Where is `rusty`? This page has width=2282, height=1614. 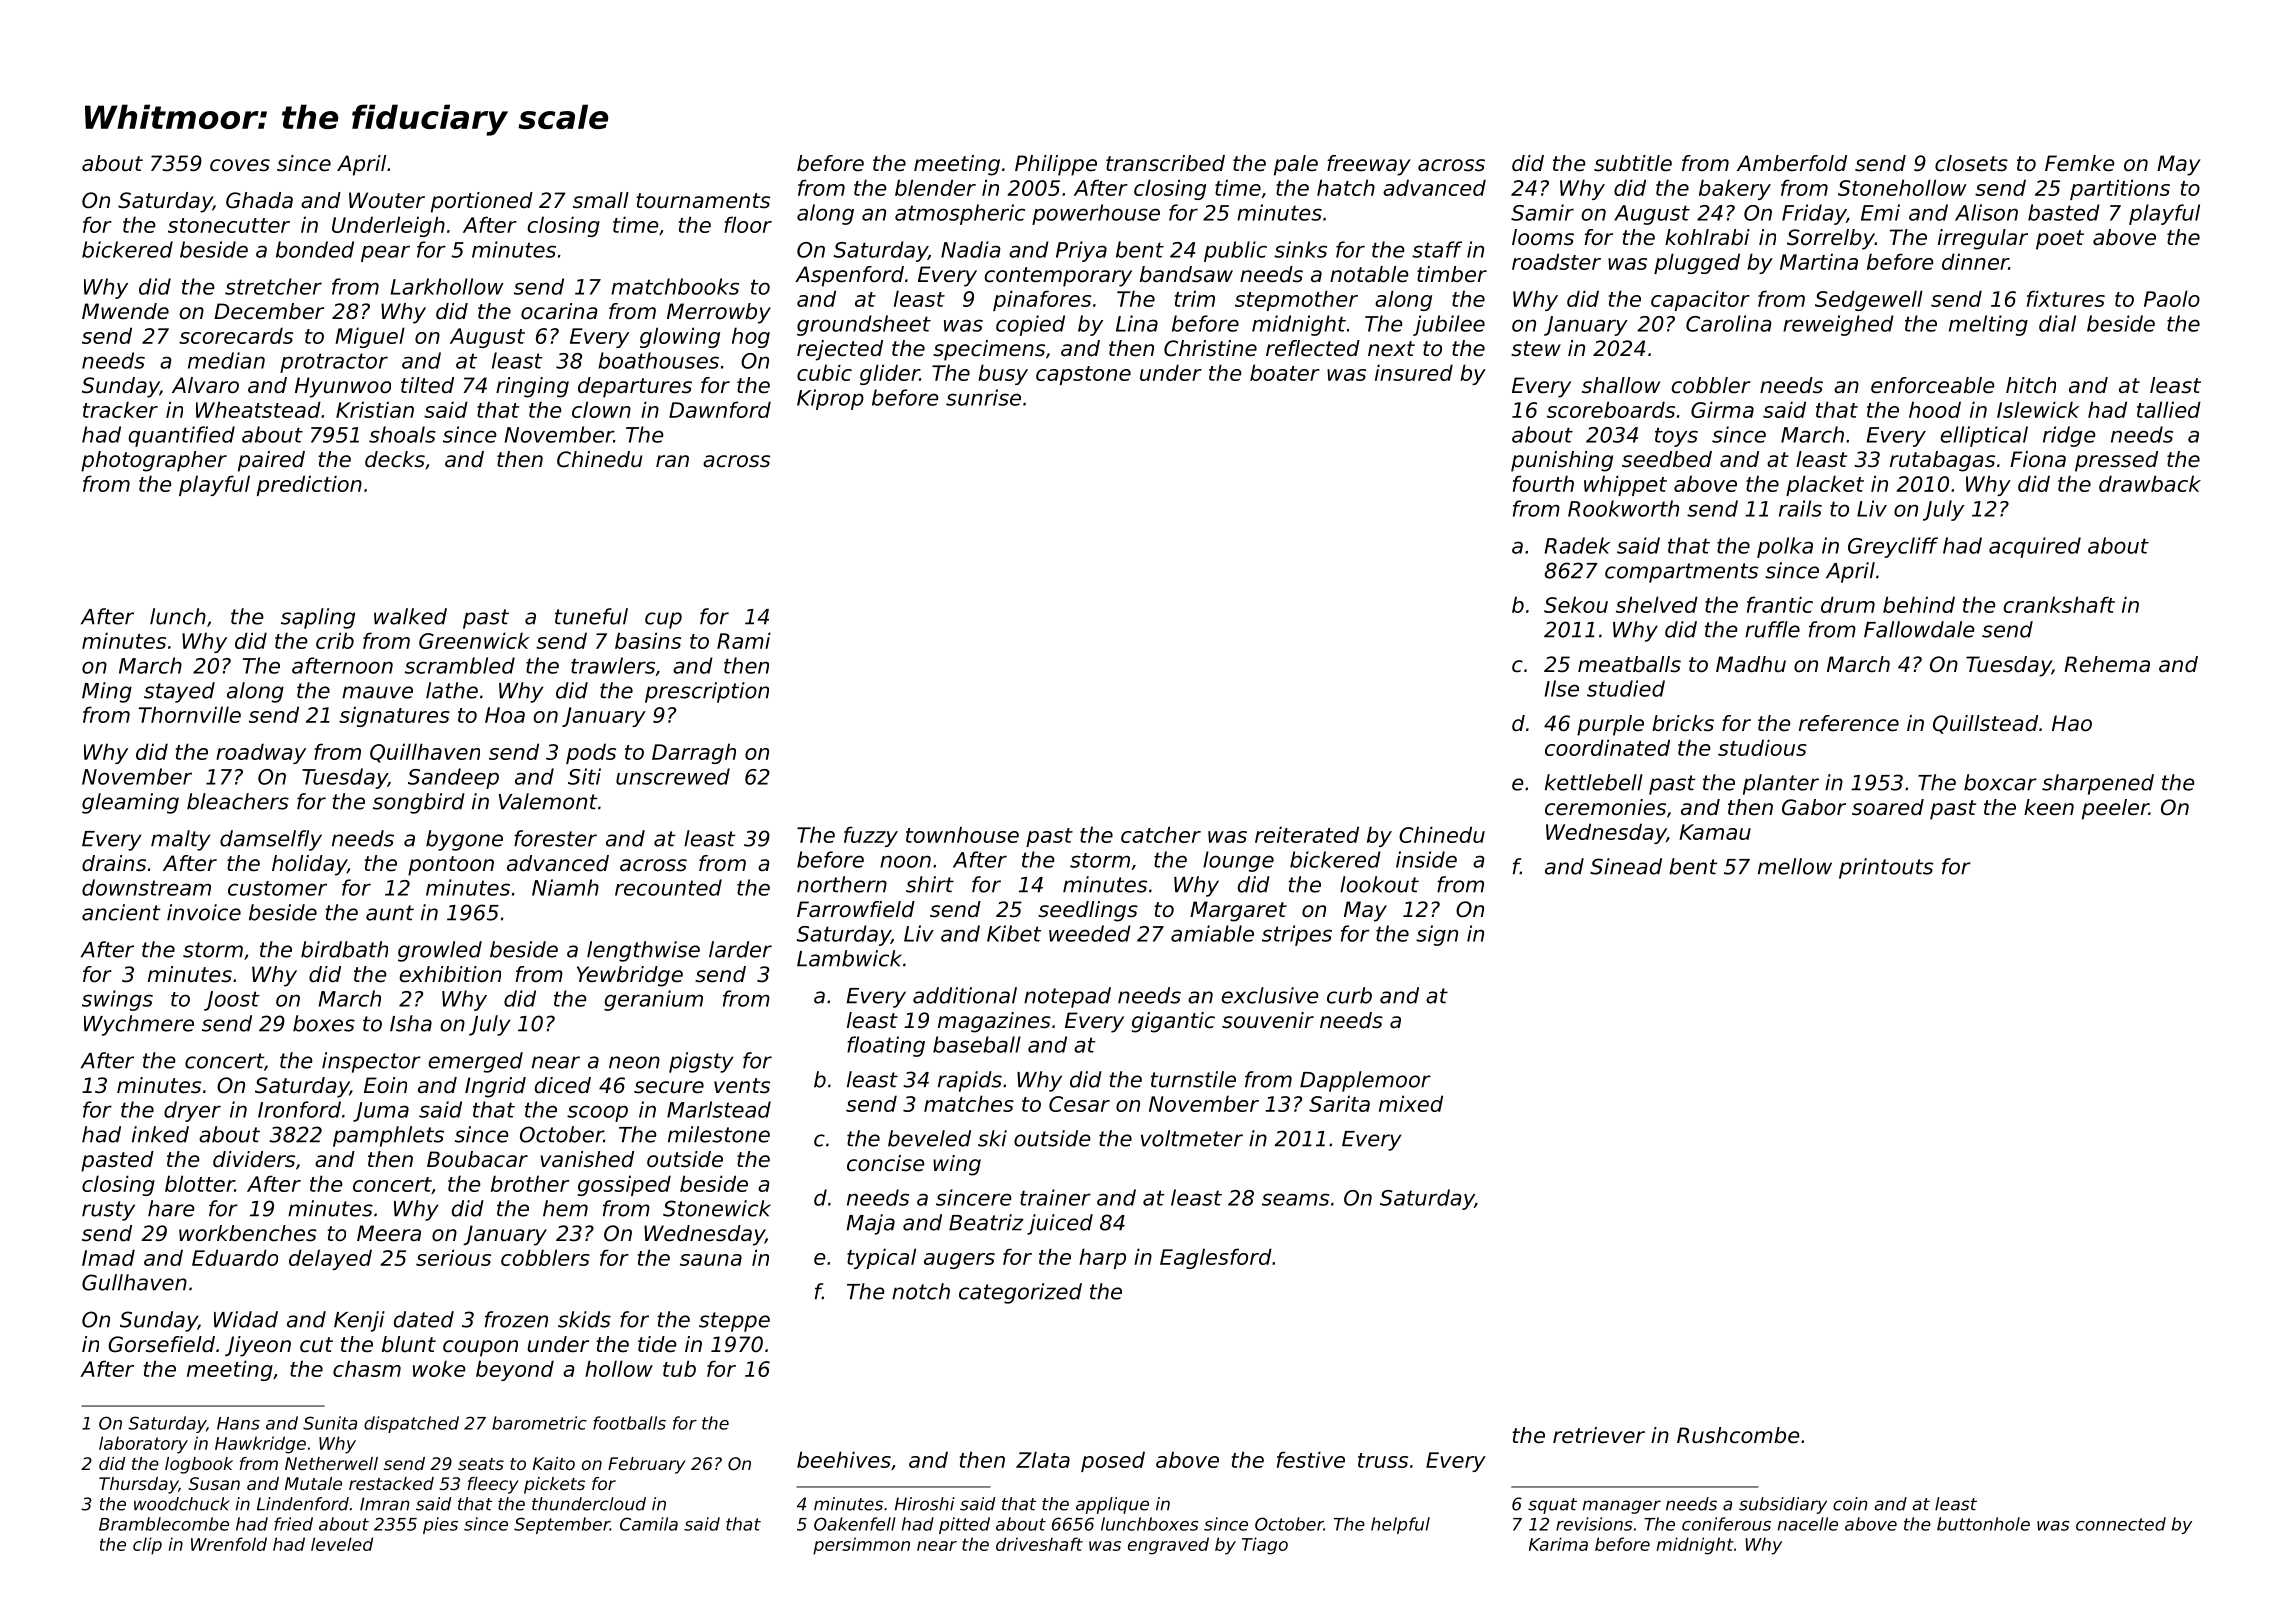
rusty is located at coordinates (108, 1211).
